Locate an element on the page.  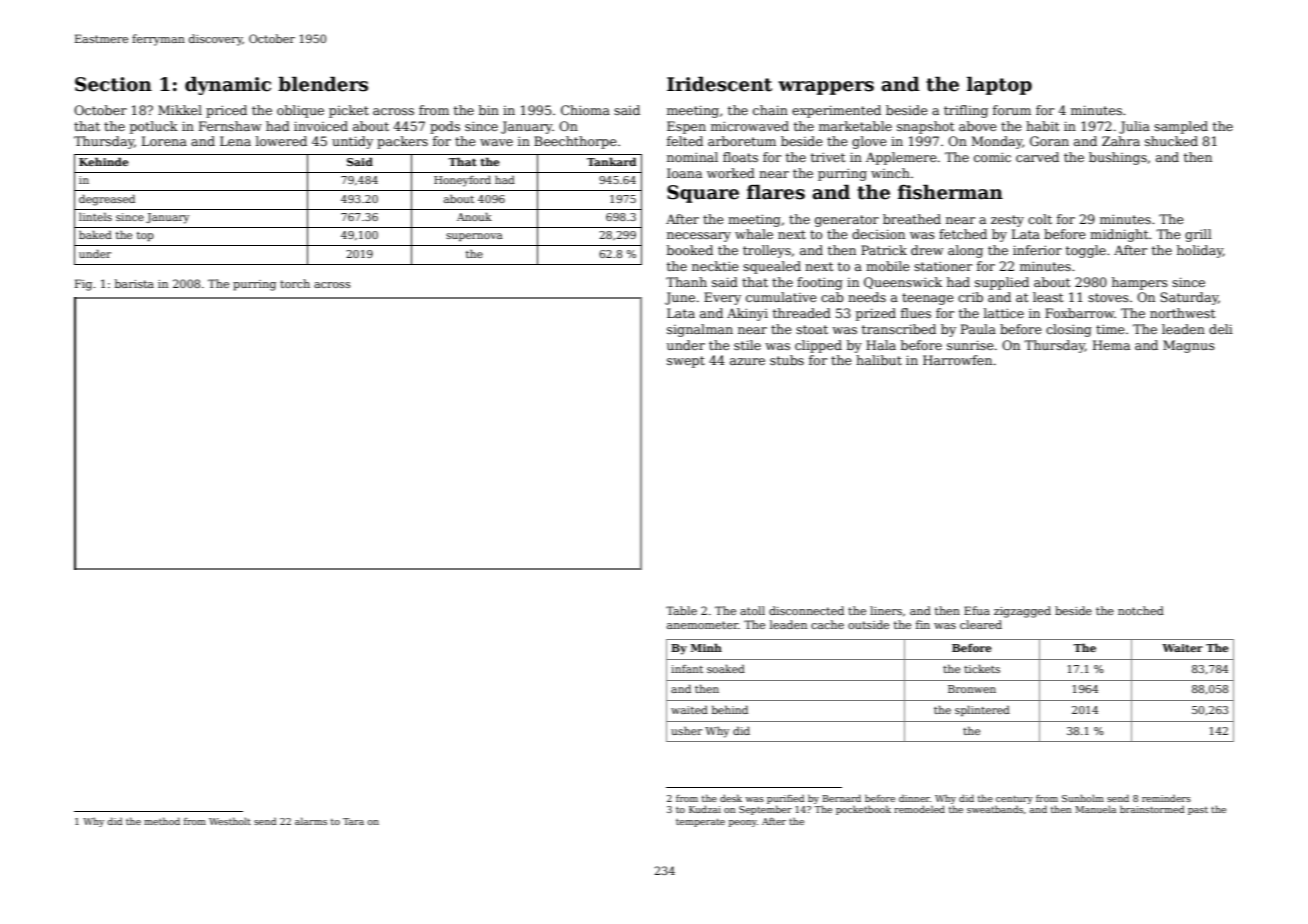
laptop is located at coordinates (999, 85).
